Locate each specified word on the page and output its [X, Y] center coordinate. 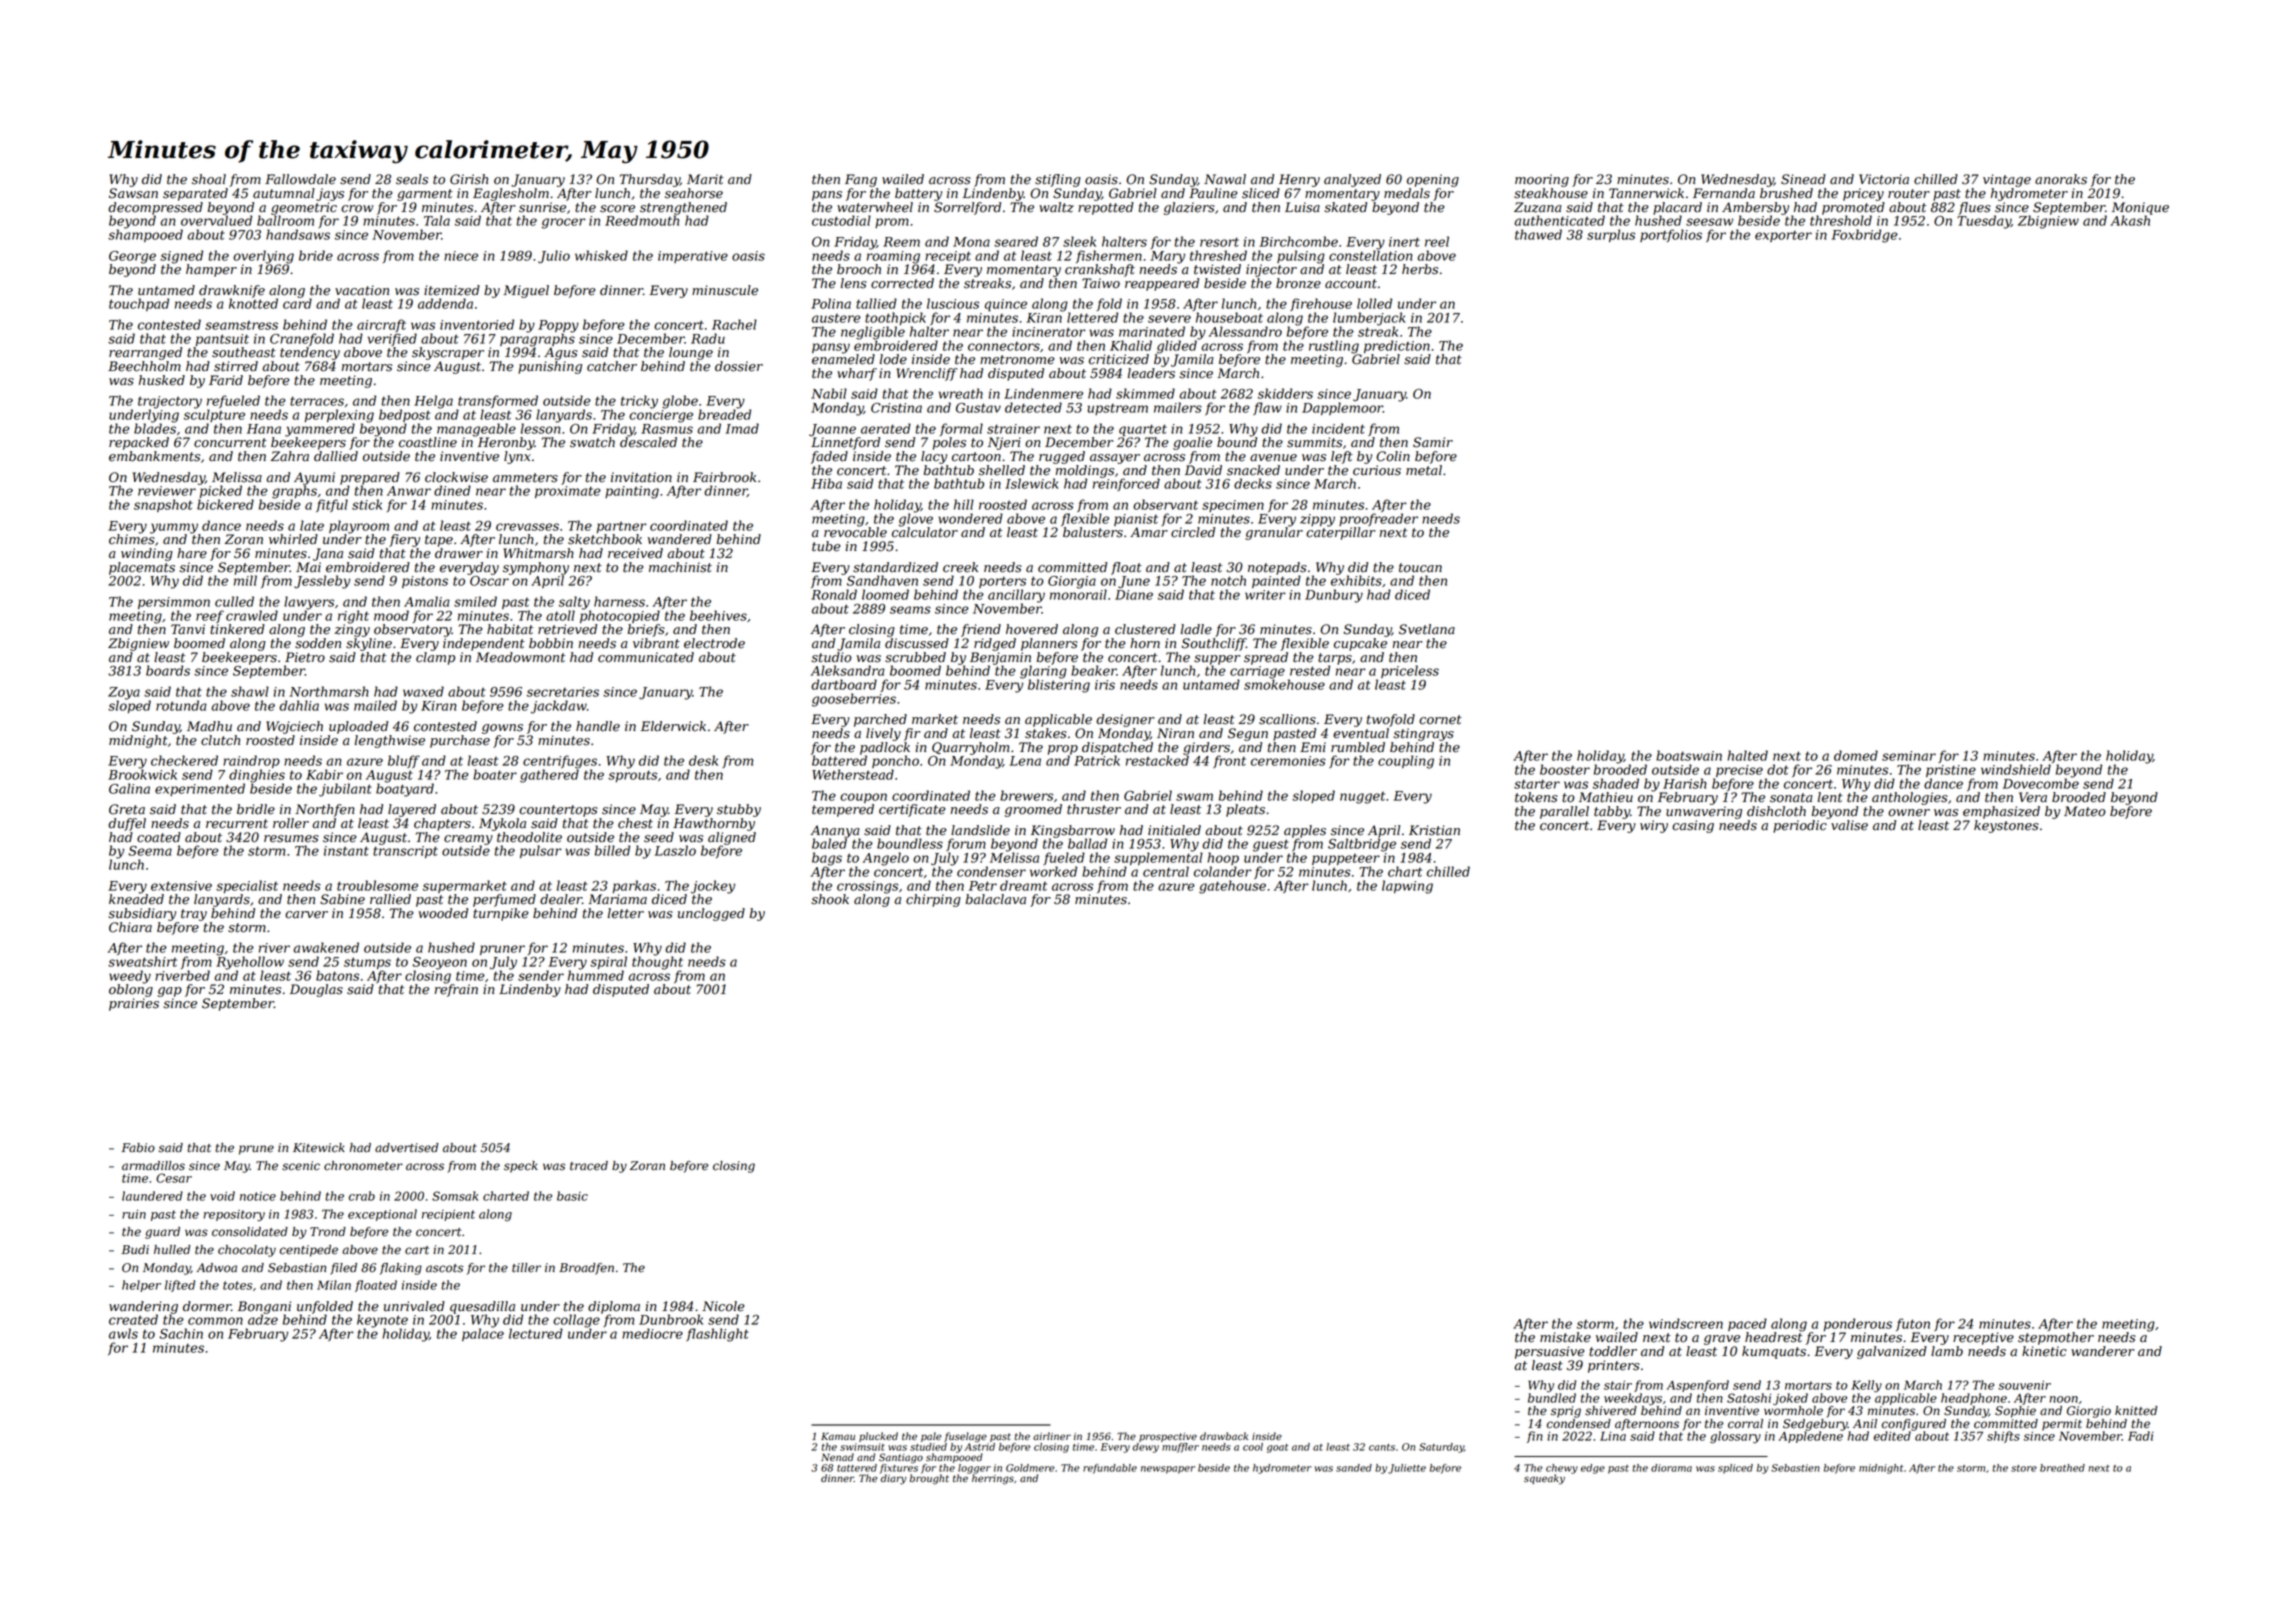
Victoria [1884, 179]
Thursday [650, 180]
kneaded [136, 899]
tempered [843, 810]
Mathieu [1606, 797]
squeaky [1544, 1479]
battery [918, 194]
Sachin [181, 1333]
